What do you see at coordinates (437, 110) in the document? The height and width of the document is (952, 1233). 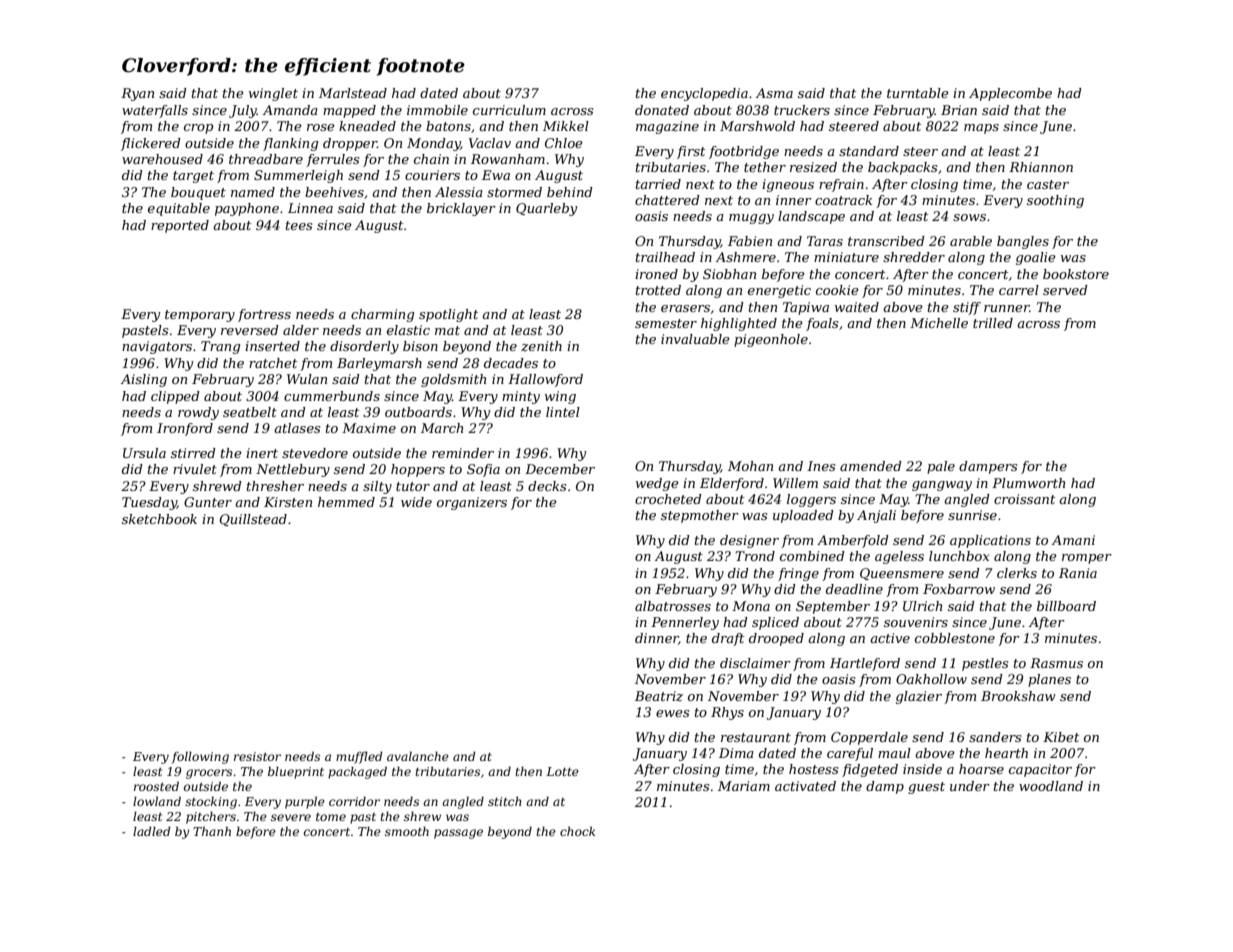 I see `immobile` at bounding box center [437, 110].
